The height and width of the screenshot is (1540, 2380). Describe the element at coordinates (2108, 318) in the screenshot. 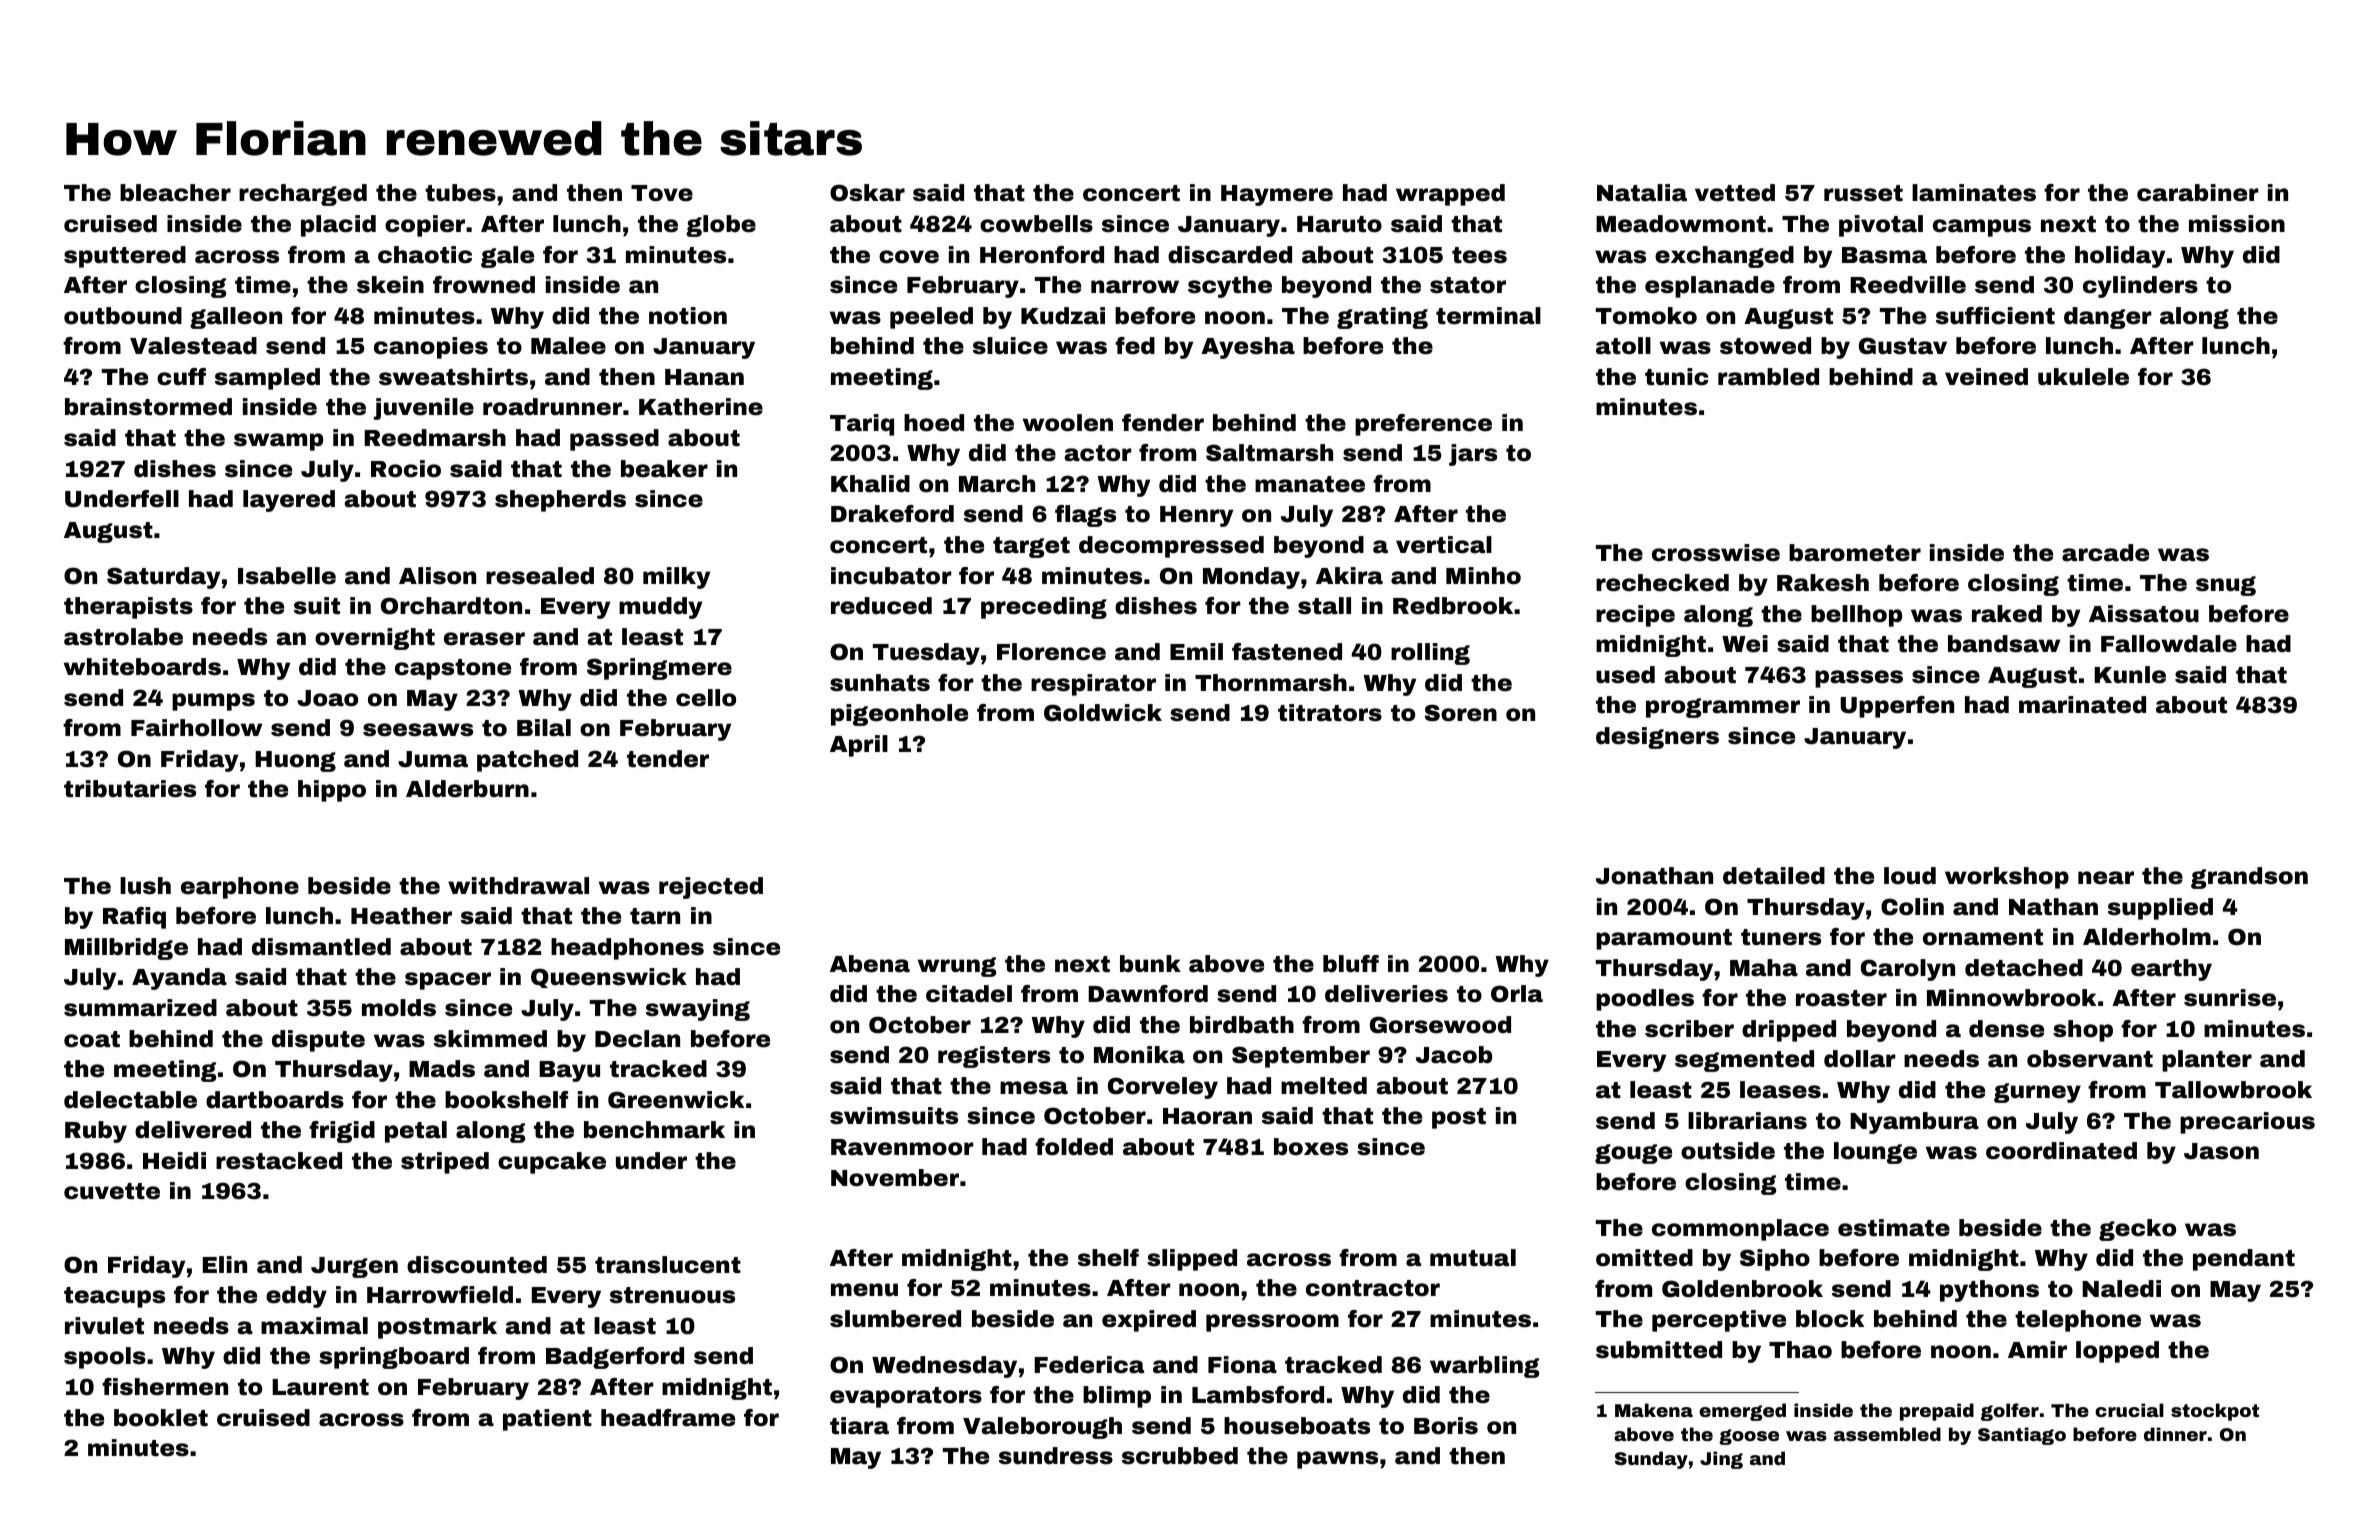

I see `danger` at that location.
